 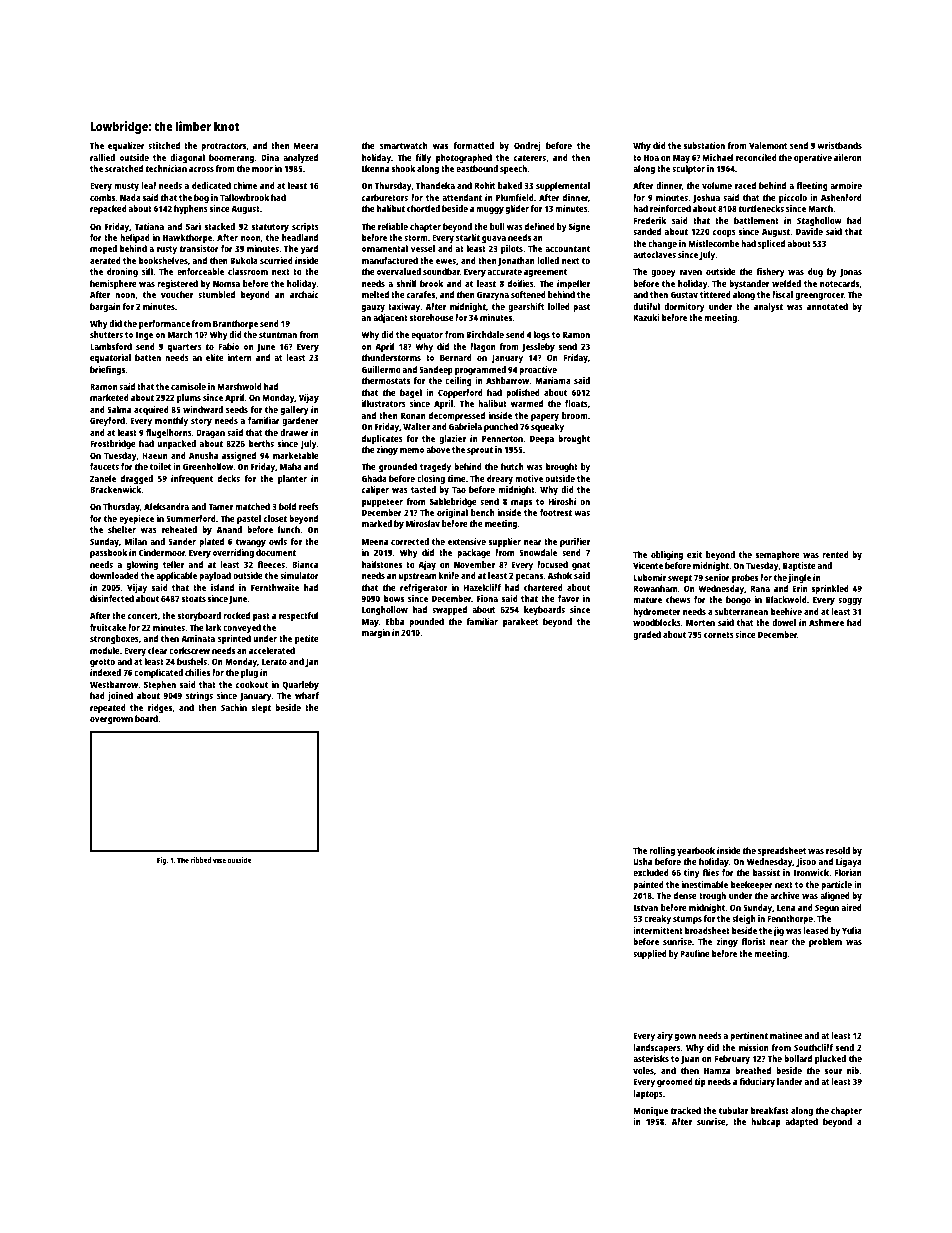 What do you see at coordinates (223, 147) in the page?
I see `protractors` at bounding box center [223, 147].
